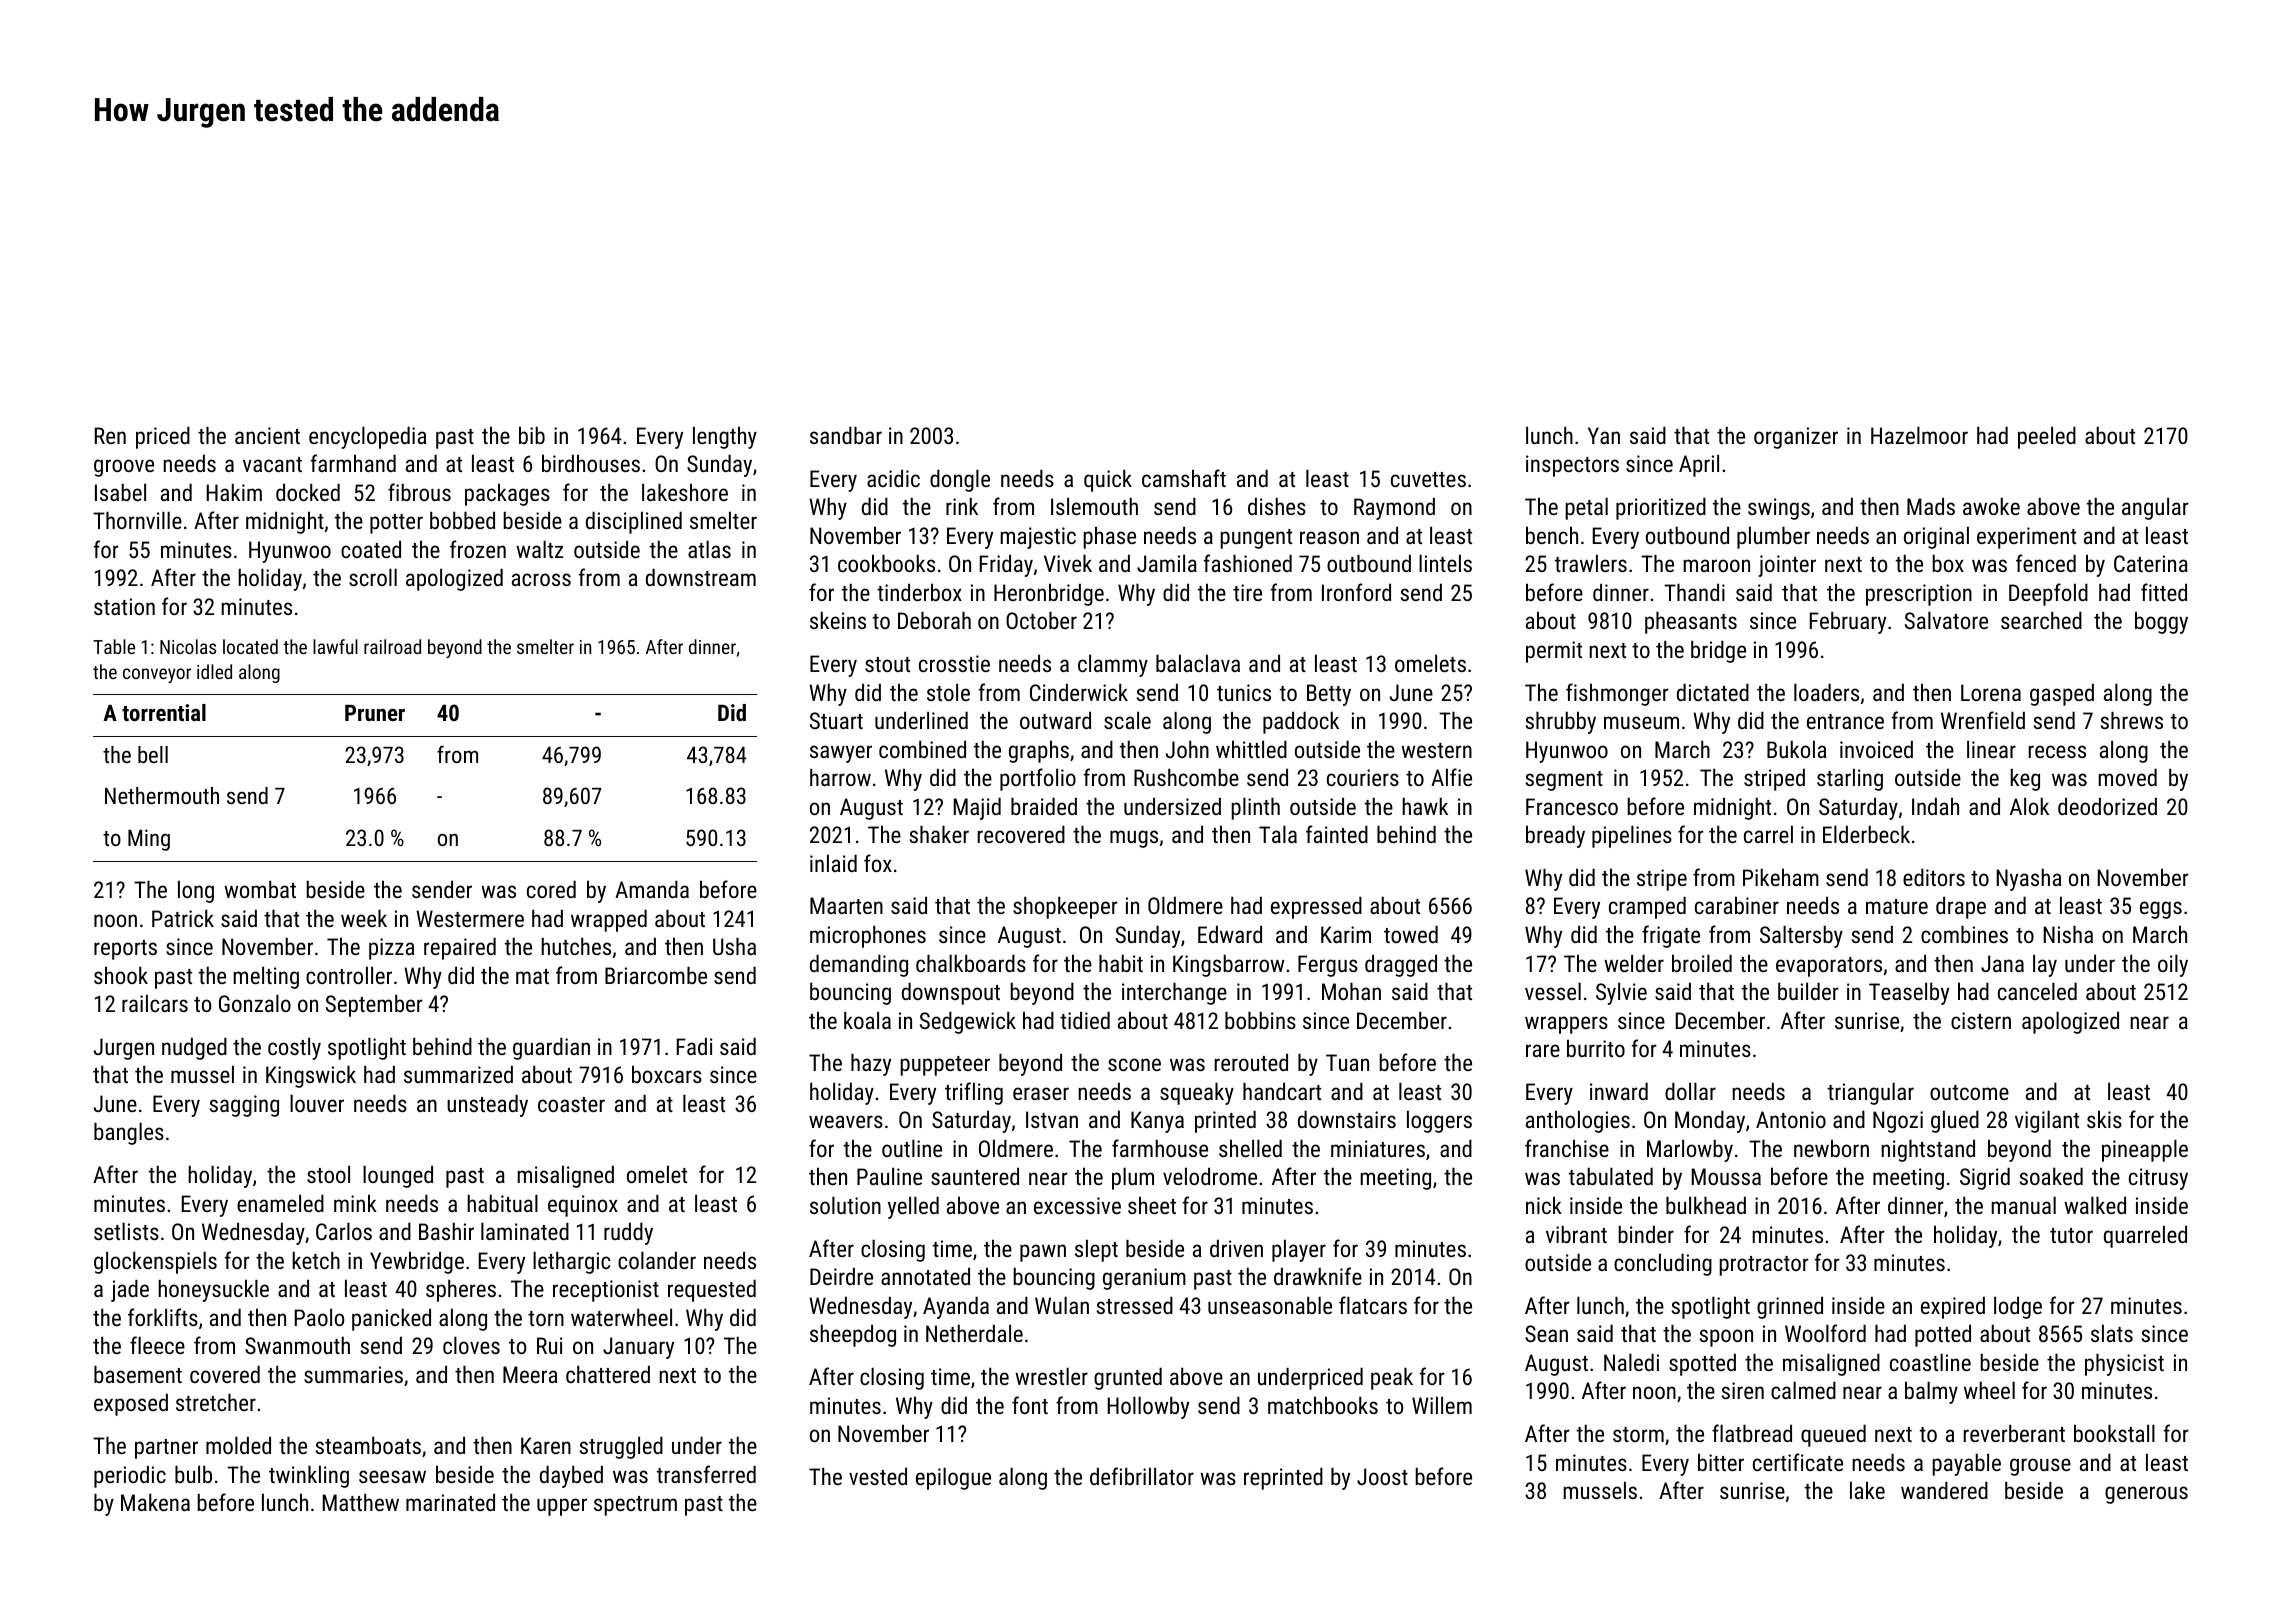 The image size is (2282, 1614). I want to click on station, so click(124, 606).
